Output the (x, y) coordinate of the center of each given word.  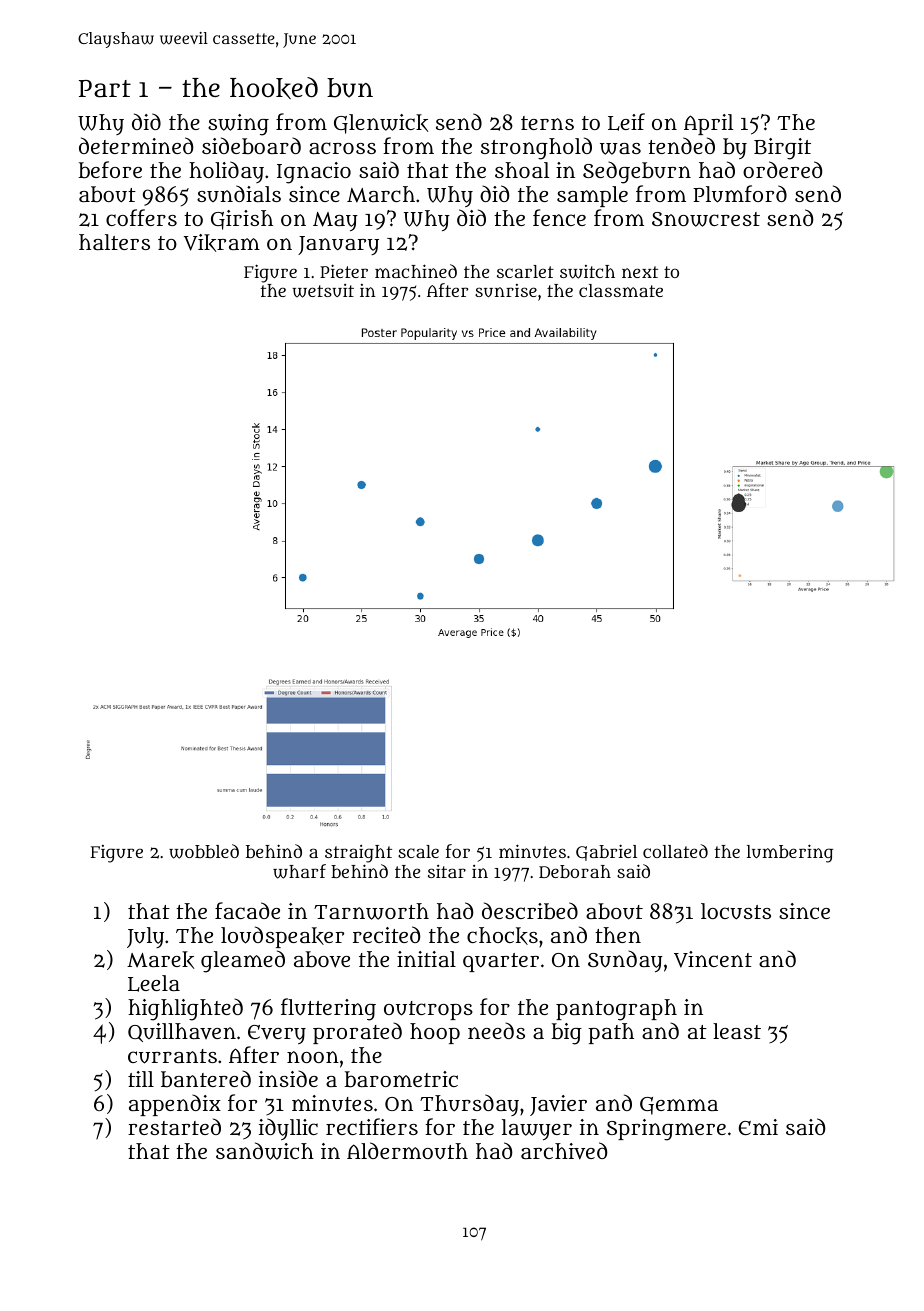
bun (350, 88)
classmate (621, 290)
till (141, 1079)
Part (105, 89)
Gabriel (606, 852)
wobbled (204, 851)
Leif (626, 122)
